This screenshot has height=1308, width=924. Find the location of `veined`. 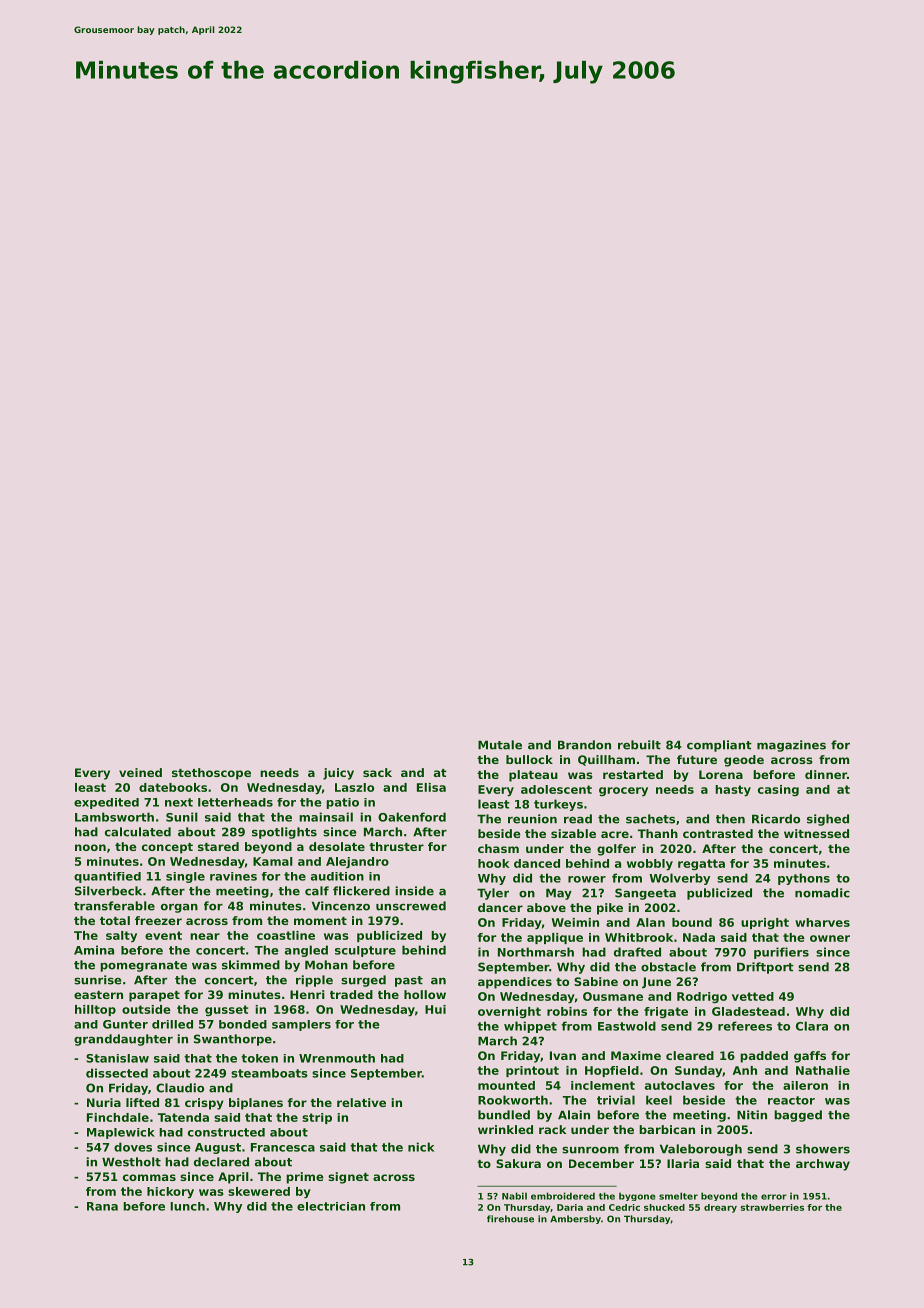

veined is located at coordinates (140, 772).
